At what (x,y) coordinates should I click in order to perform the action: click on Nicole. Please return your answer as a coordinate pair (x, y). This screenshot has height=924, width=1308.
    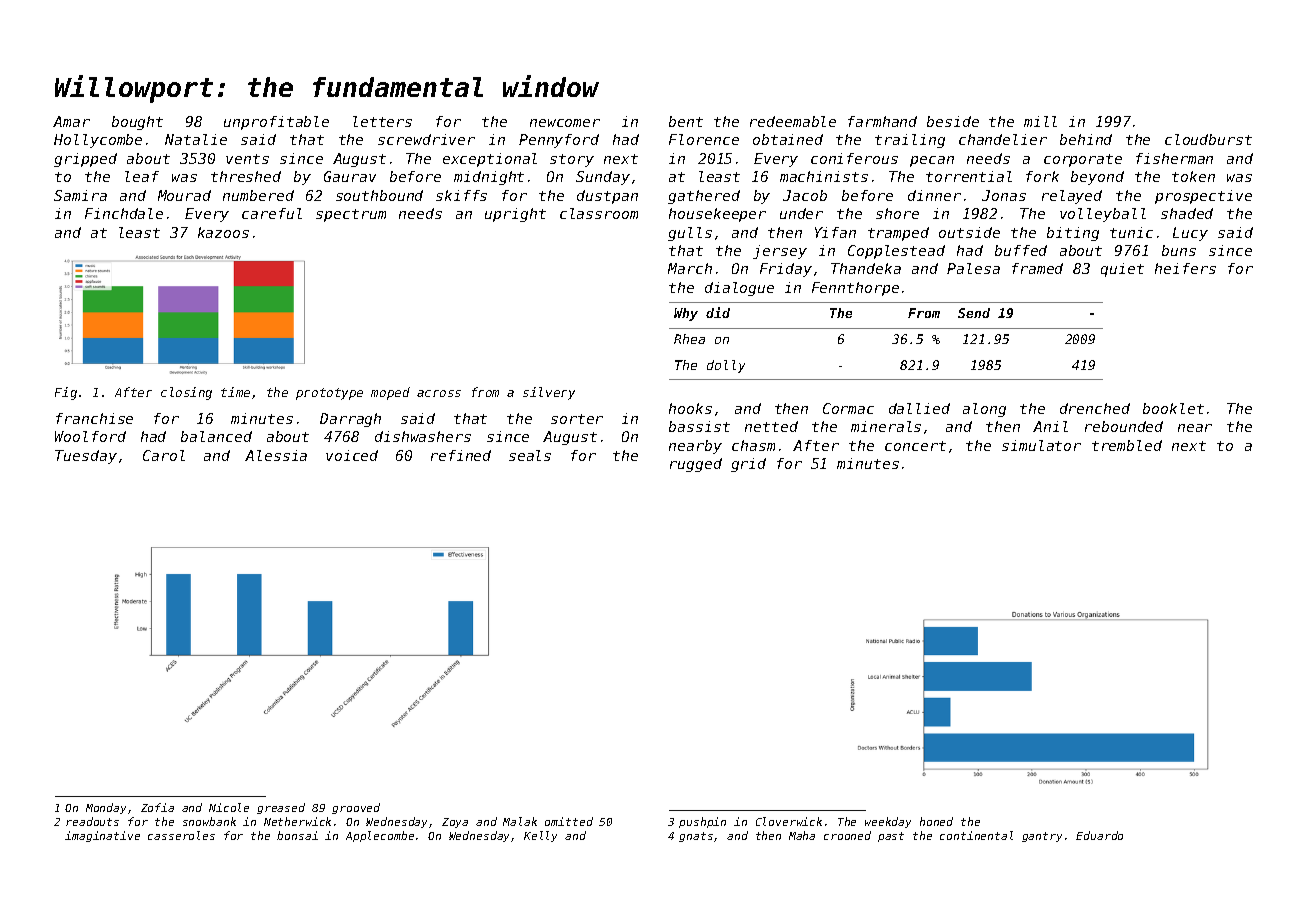
    Looking at the image, I should click on (229, 807).
